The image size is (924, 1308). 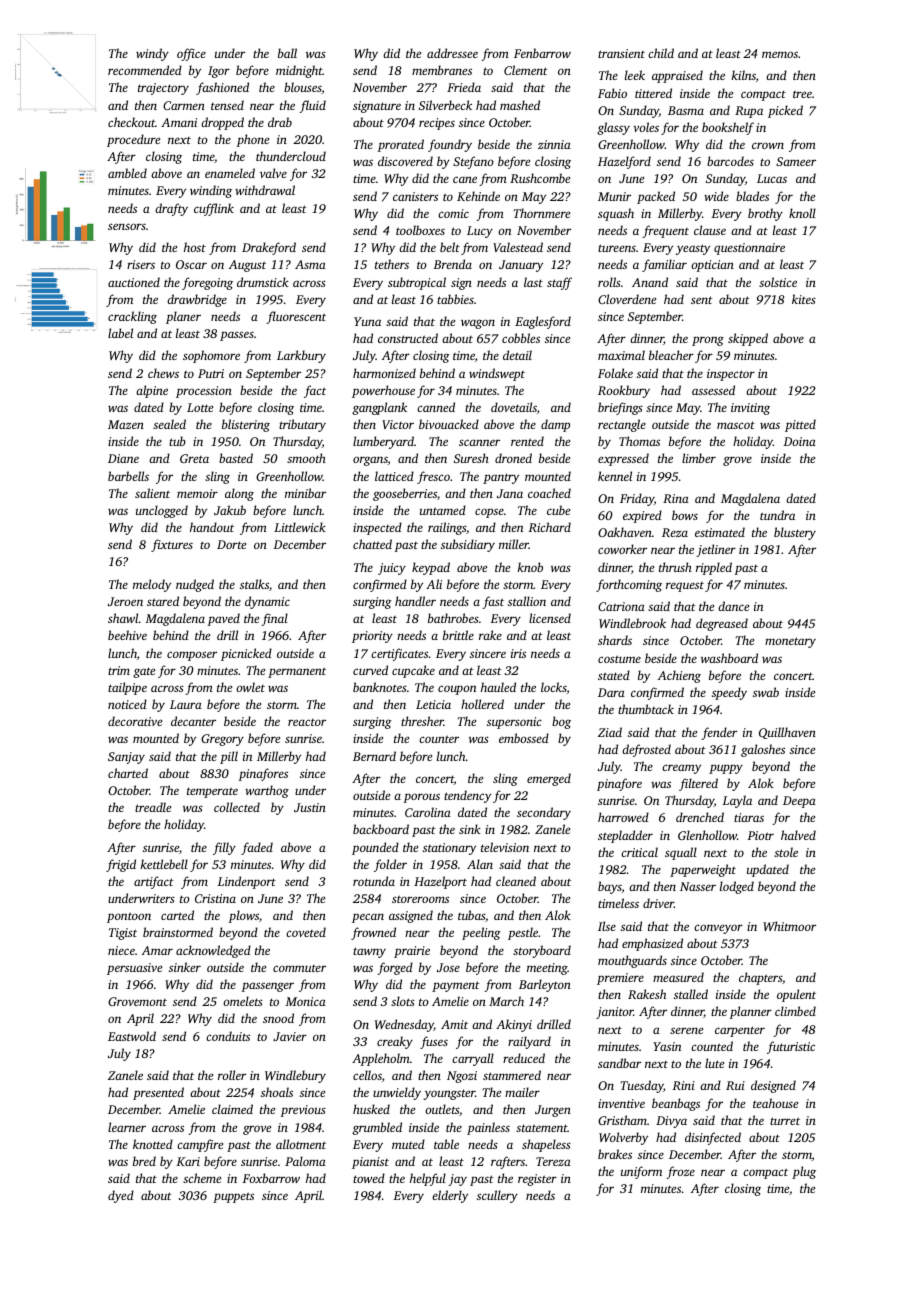 I want to click on Thornmere, so click(x=542, y=213).
